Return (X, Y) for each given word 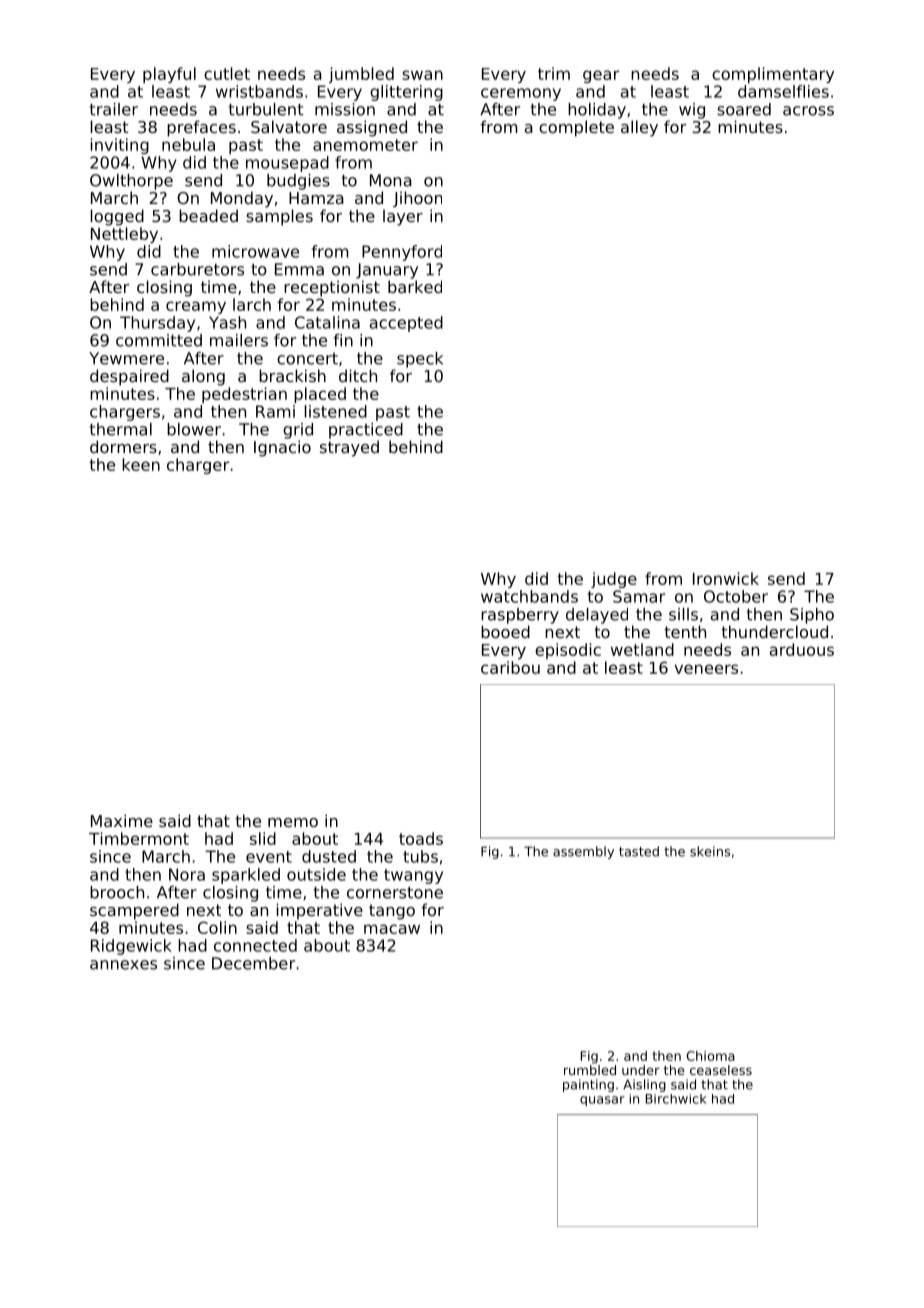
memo (293, 822)
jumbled (361, 75)
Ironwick (726, 578)
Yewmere (126, 358)
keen (141, 464)
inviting (120, 146)
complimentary (773, 75)
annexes (123, 965)
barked (415, 286)
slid (263, 838)
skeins (710, 851)
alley (639, 128)
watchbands (529, 596)
